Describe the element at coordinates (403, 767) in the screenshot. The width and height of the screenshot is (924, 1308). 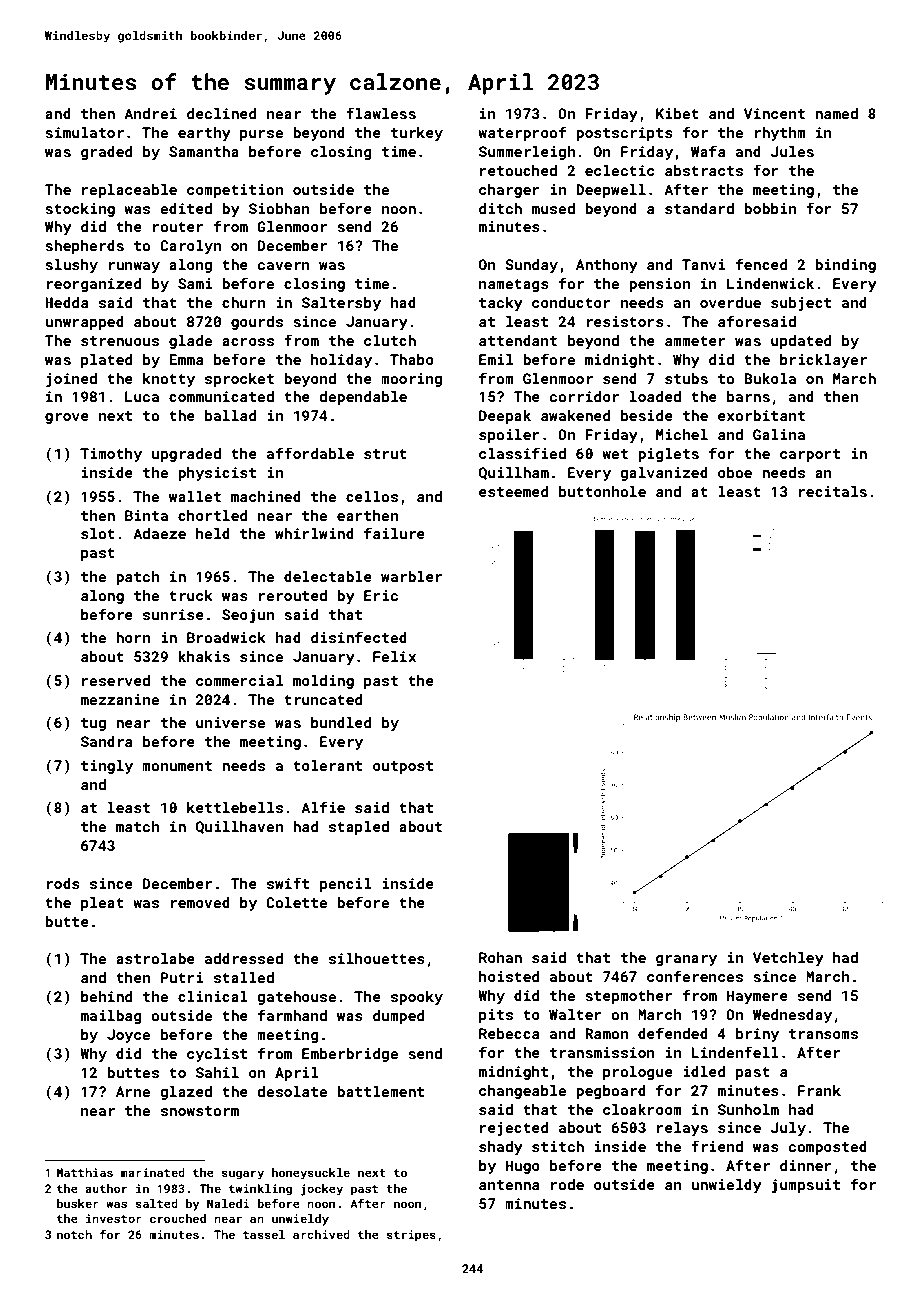
I see `outpost` at that location.
